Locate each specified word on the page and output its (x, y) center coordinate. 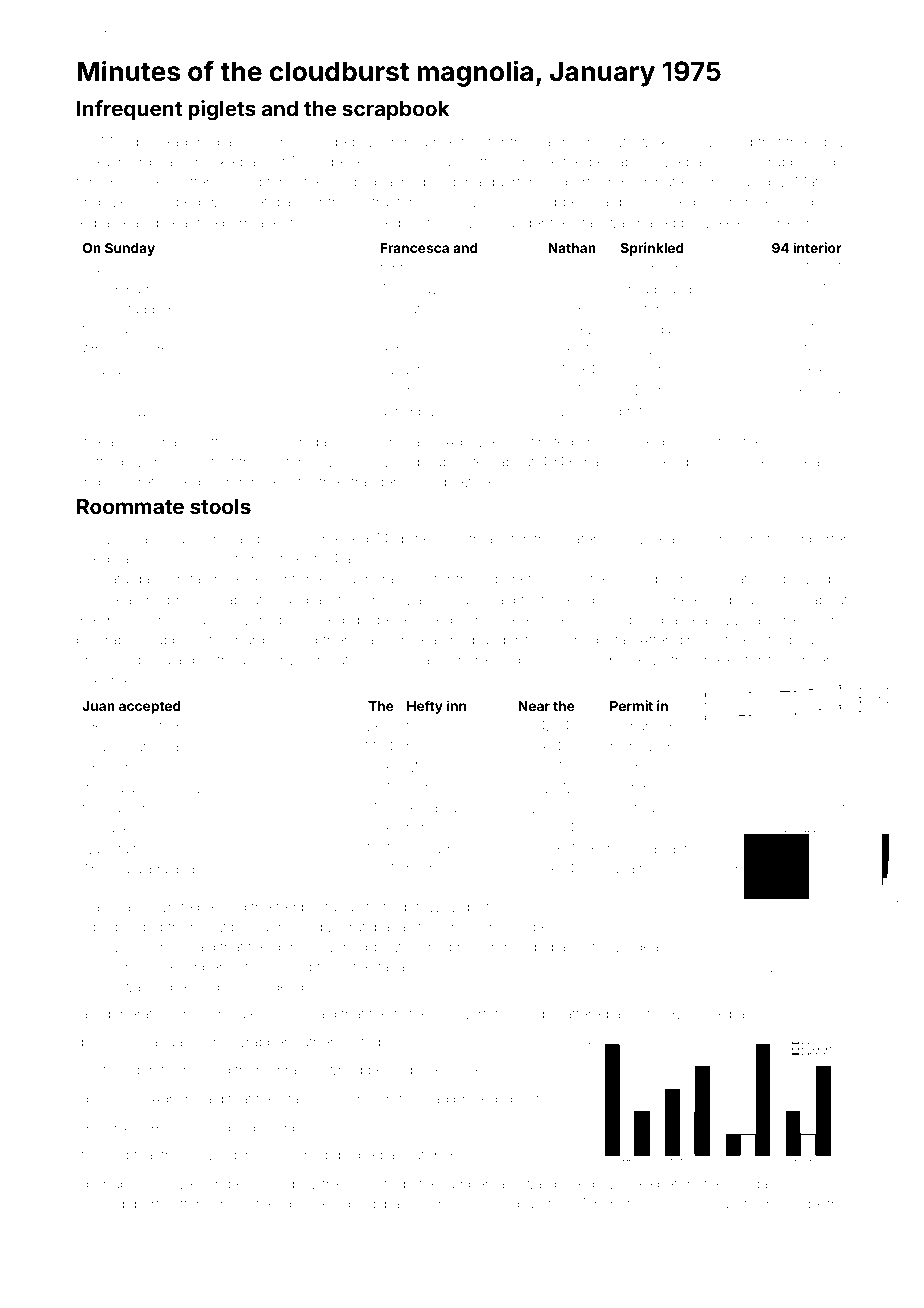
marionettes (195, 442)
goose (304, 1206)
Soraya (699, 143)
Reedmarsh (441, 808)
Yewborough (244, 928)
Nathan (572, 248)
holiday (752, 1185)
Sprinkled (652, 249)
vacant (400, 370)
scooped (172, 203)
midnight (661, 850)
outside (390, 1183)
